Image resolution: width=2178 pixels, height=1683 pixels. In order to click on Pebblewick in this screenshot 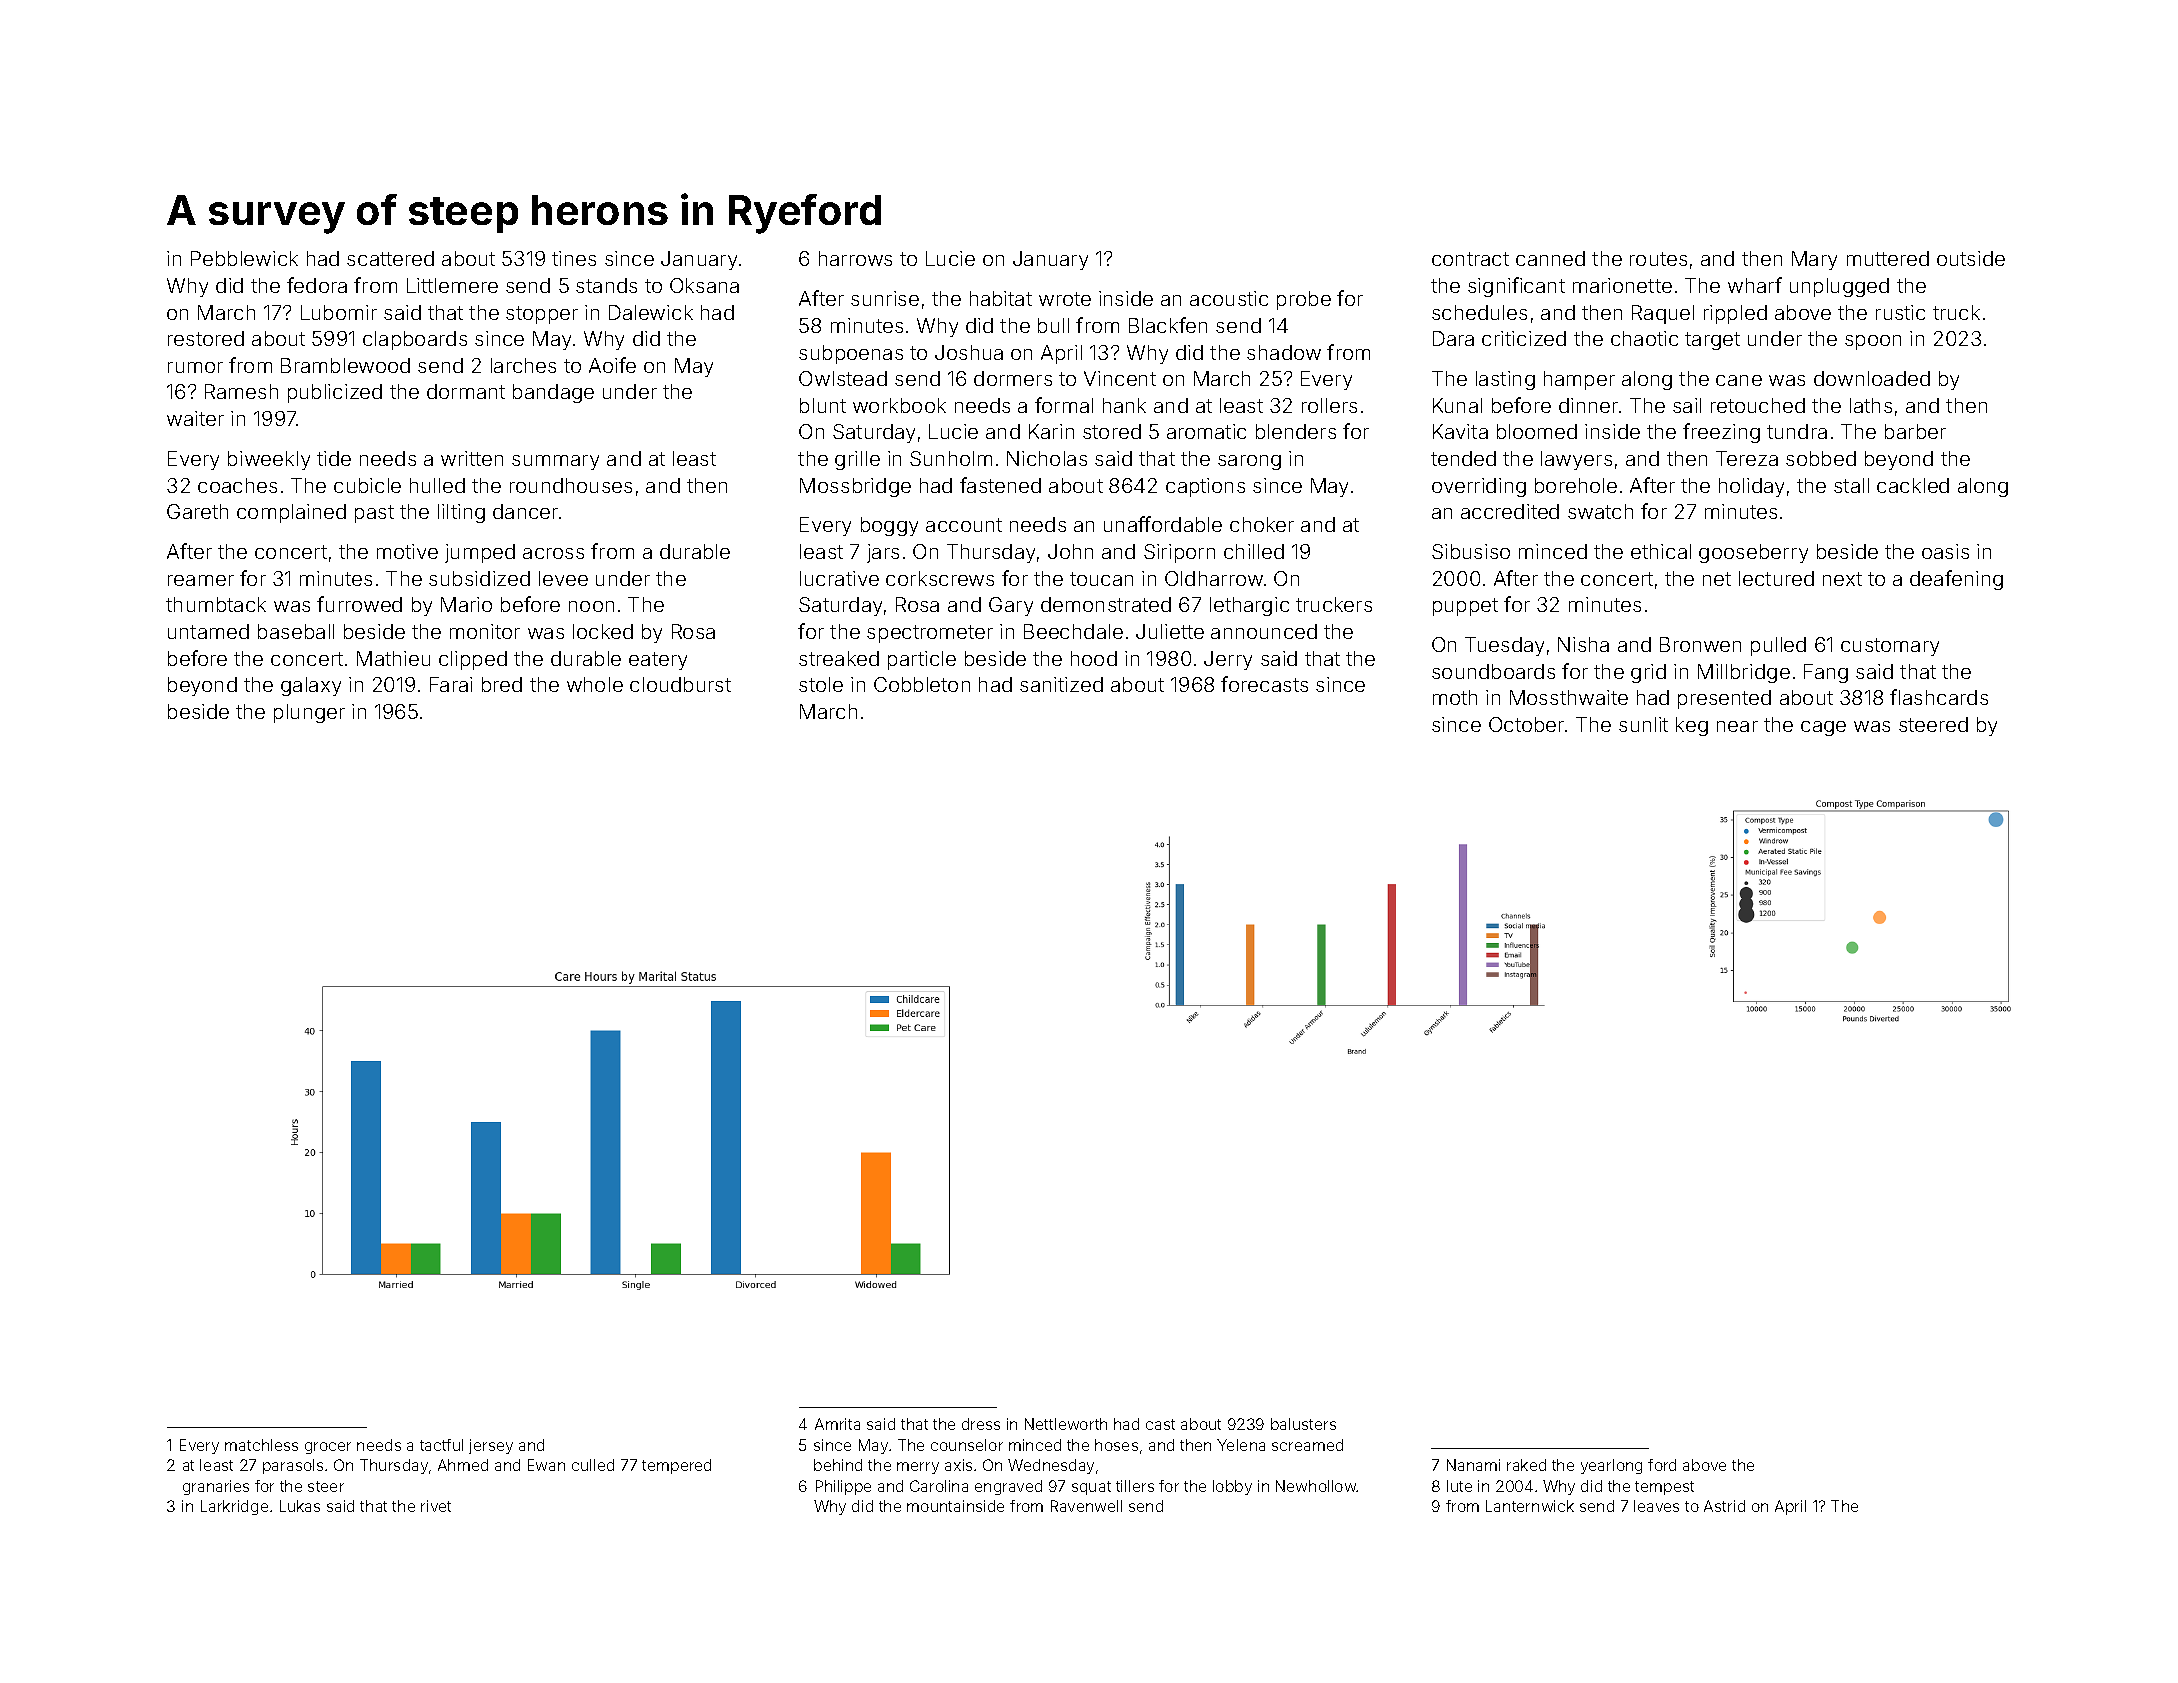, I will do `click(244, 258)`.
